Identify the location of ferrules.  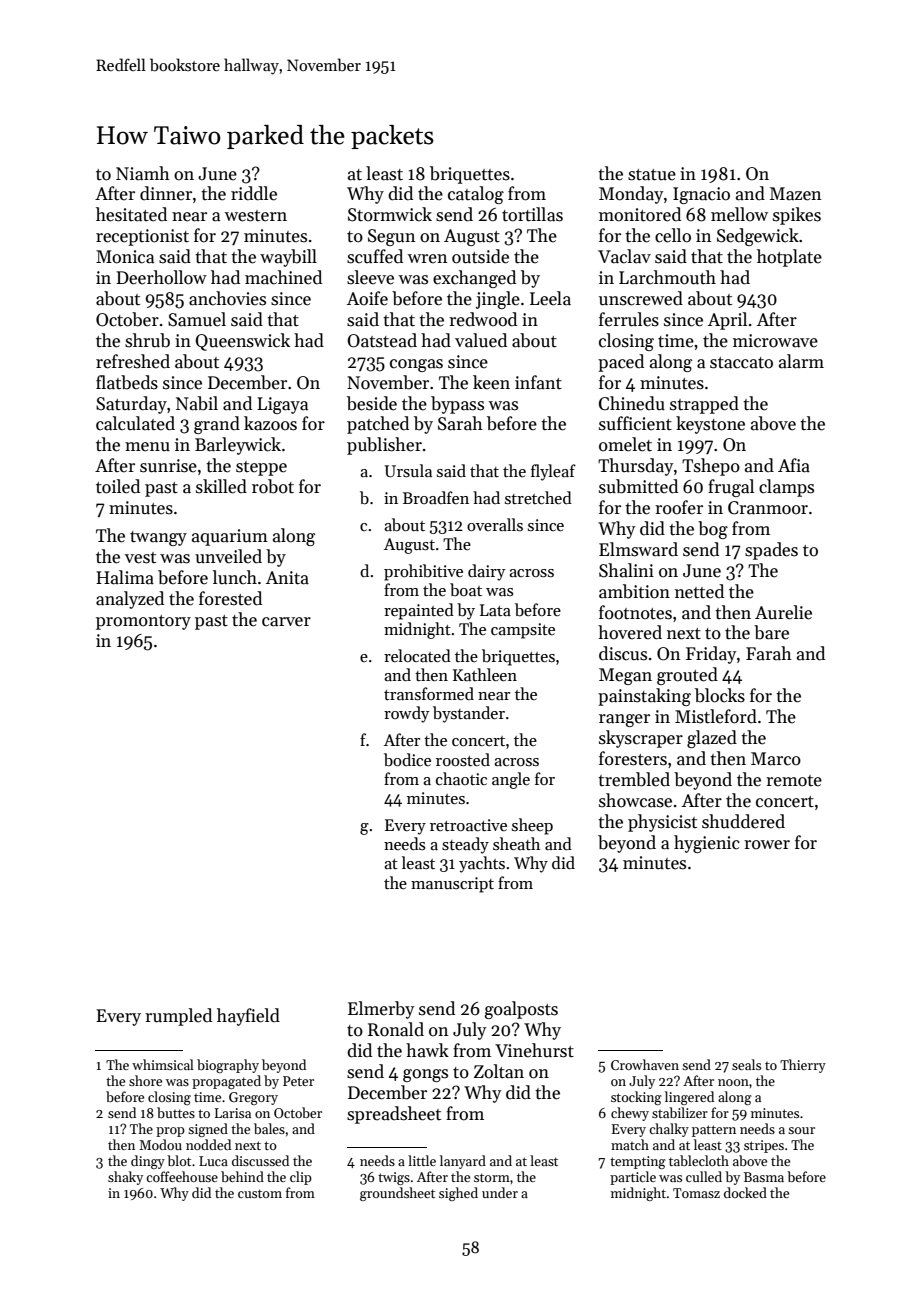
(629, 319).
